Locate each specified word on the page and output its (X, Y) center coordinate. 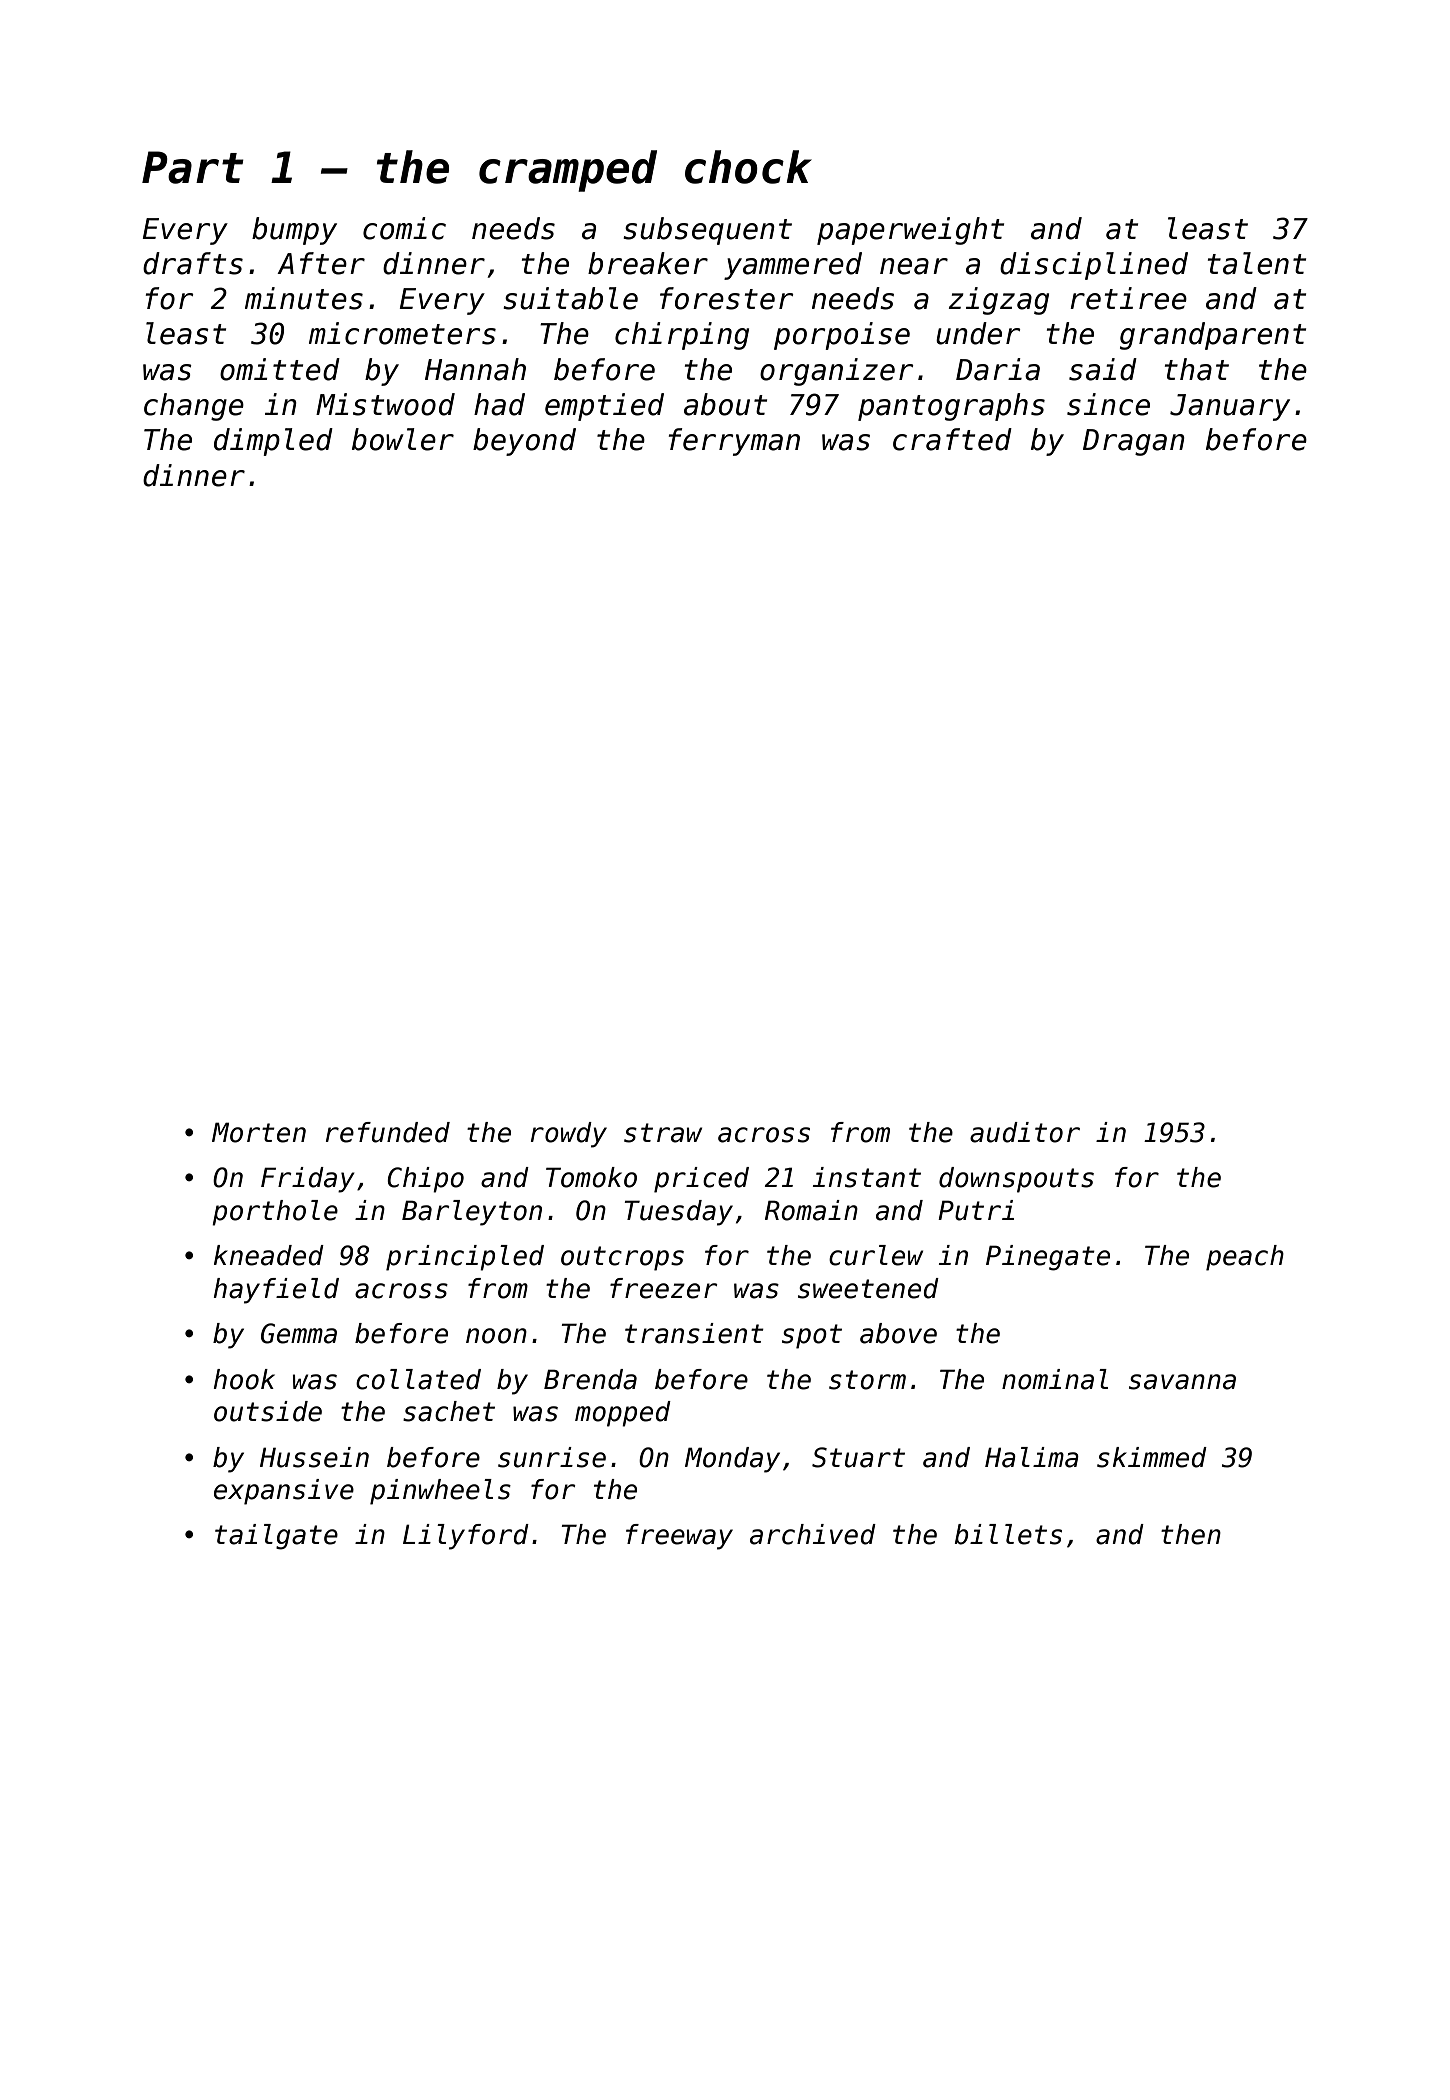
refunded (388, 1132)
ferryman (734, 442)
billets (1008, 1534)
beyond (524, 442)
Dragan (1134, 442)
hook (244, 1379)
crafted (952, 439)
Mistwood (385, 404)
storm (867, 1380)
